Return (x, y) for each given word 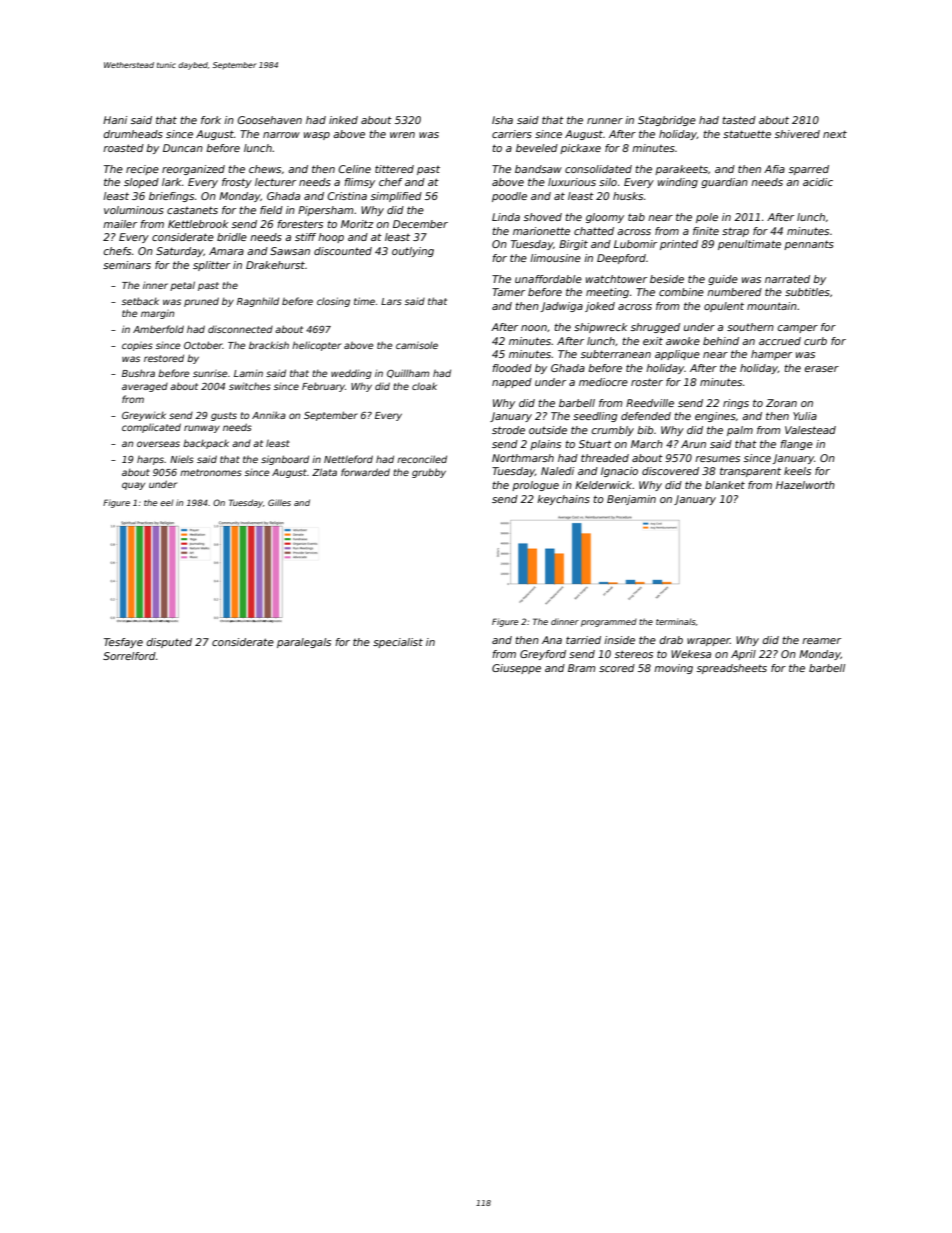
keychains (563, 500)
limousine (555, 258)
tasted (739, 120)
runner (605, 121)
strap (735, 232)
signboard (285, 460)
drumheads (133, 134)
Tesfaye (123, 643)
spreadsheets (732, 669)
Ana (552, 640)
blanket (725, 485)
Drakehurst (275, 265)
